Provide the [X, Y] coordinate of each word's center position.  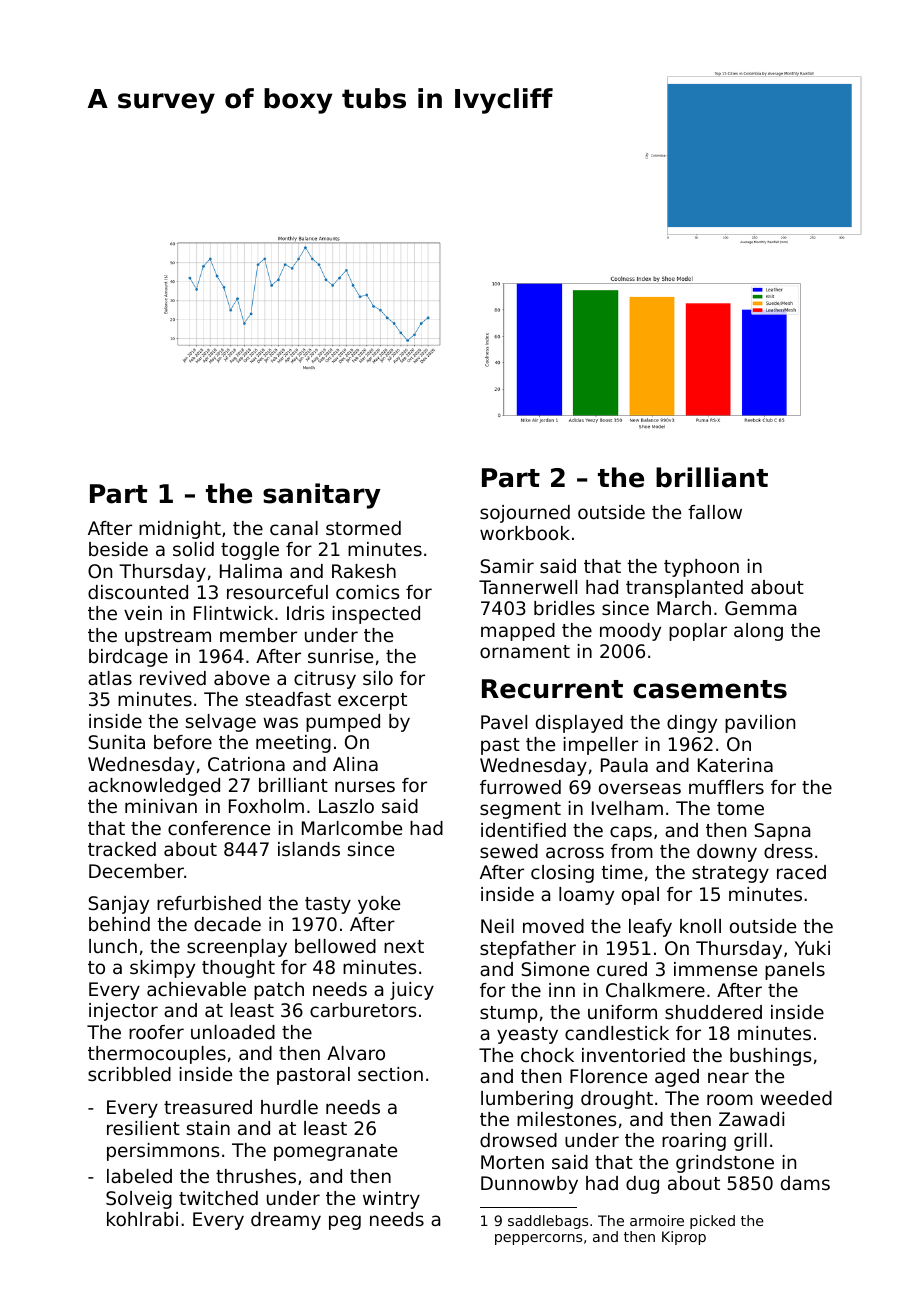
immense [715, 969]
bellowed [335, 946]
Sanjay [119, 905]
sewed [509, 851]
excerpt [372, 701]
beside [118, 549]
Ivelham [627, 808]
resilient [143, 1128]
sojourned [525, 514]
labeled [139, 1176]
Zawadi [751, 1119]
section [390, 1074]
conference [219, 828]
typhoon [701, 568]
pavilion [760, 724]
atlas [110, 678]
